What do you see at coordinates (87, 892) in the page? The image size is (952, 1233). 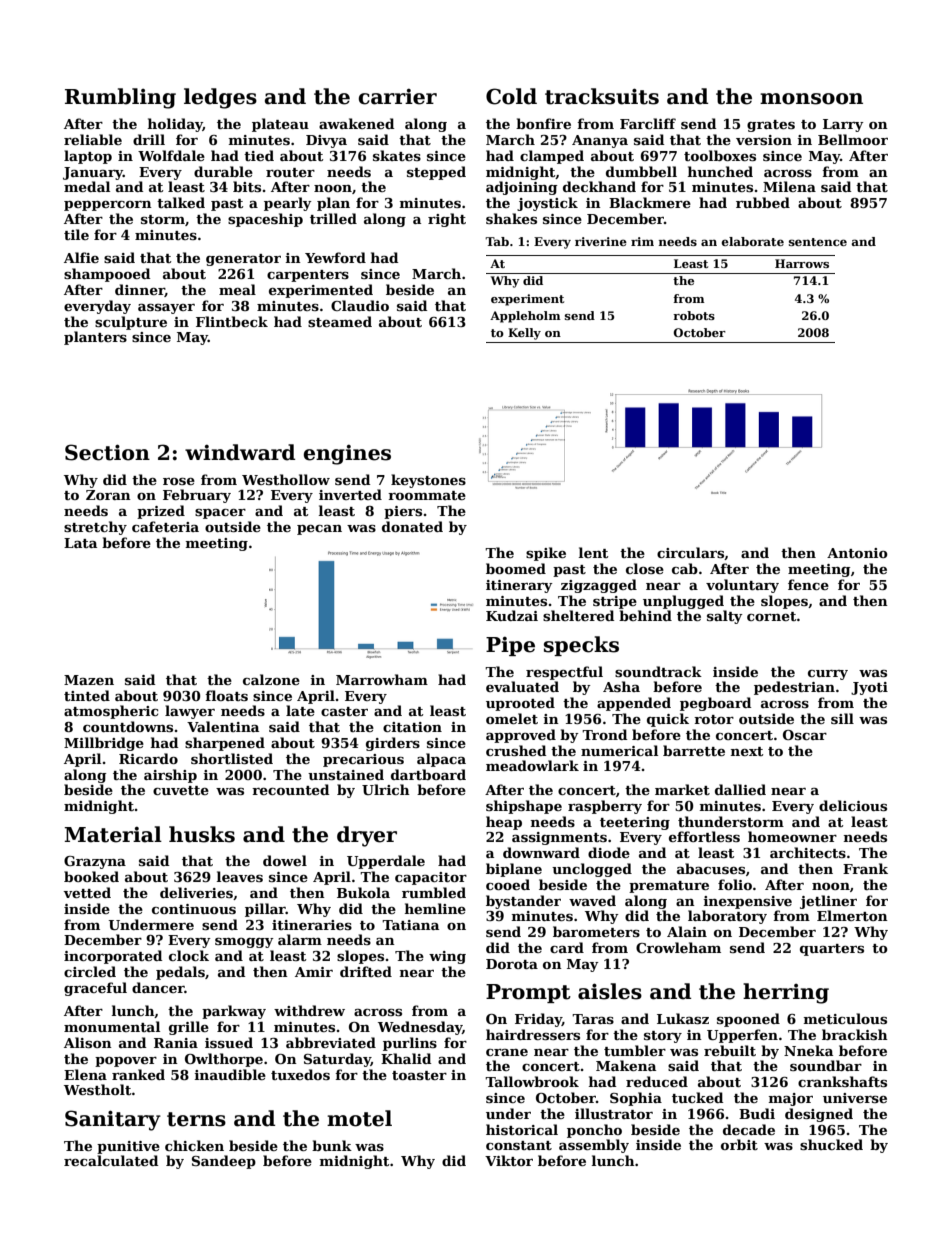 I see `vetted` at bounding box center [87, 892].
